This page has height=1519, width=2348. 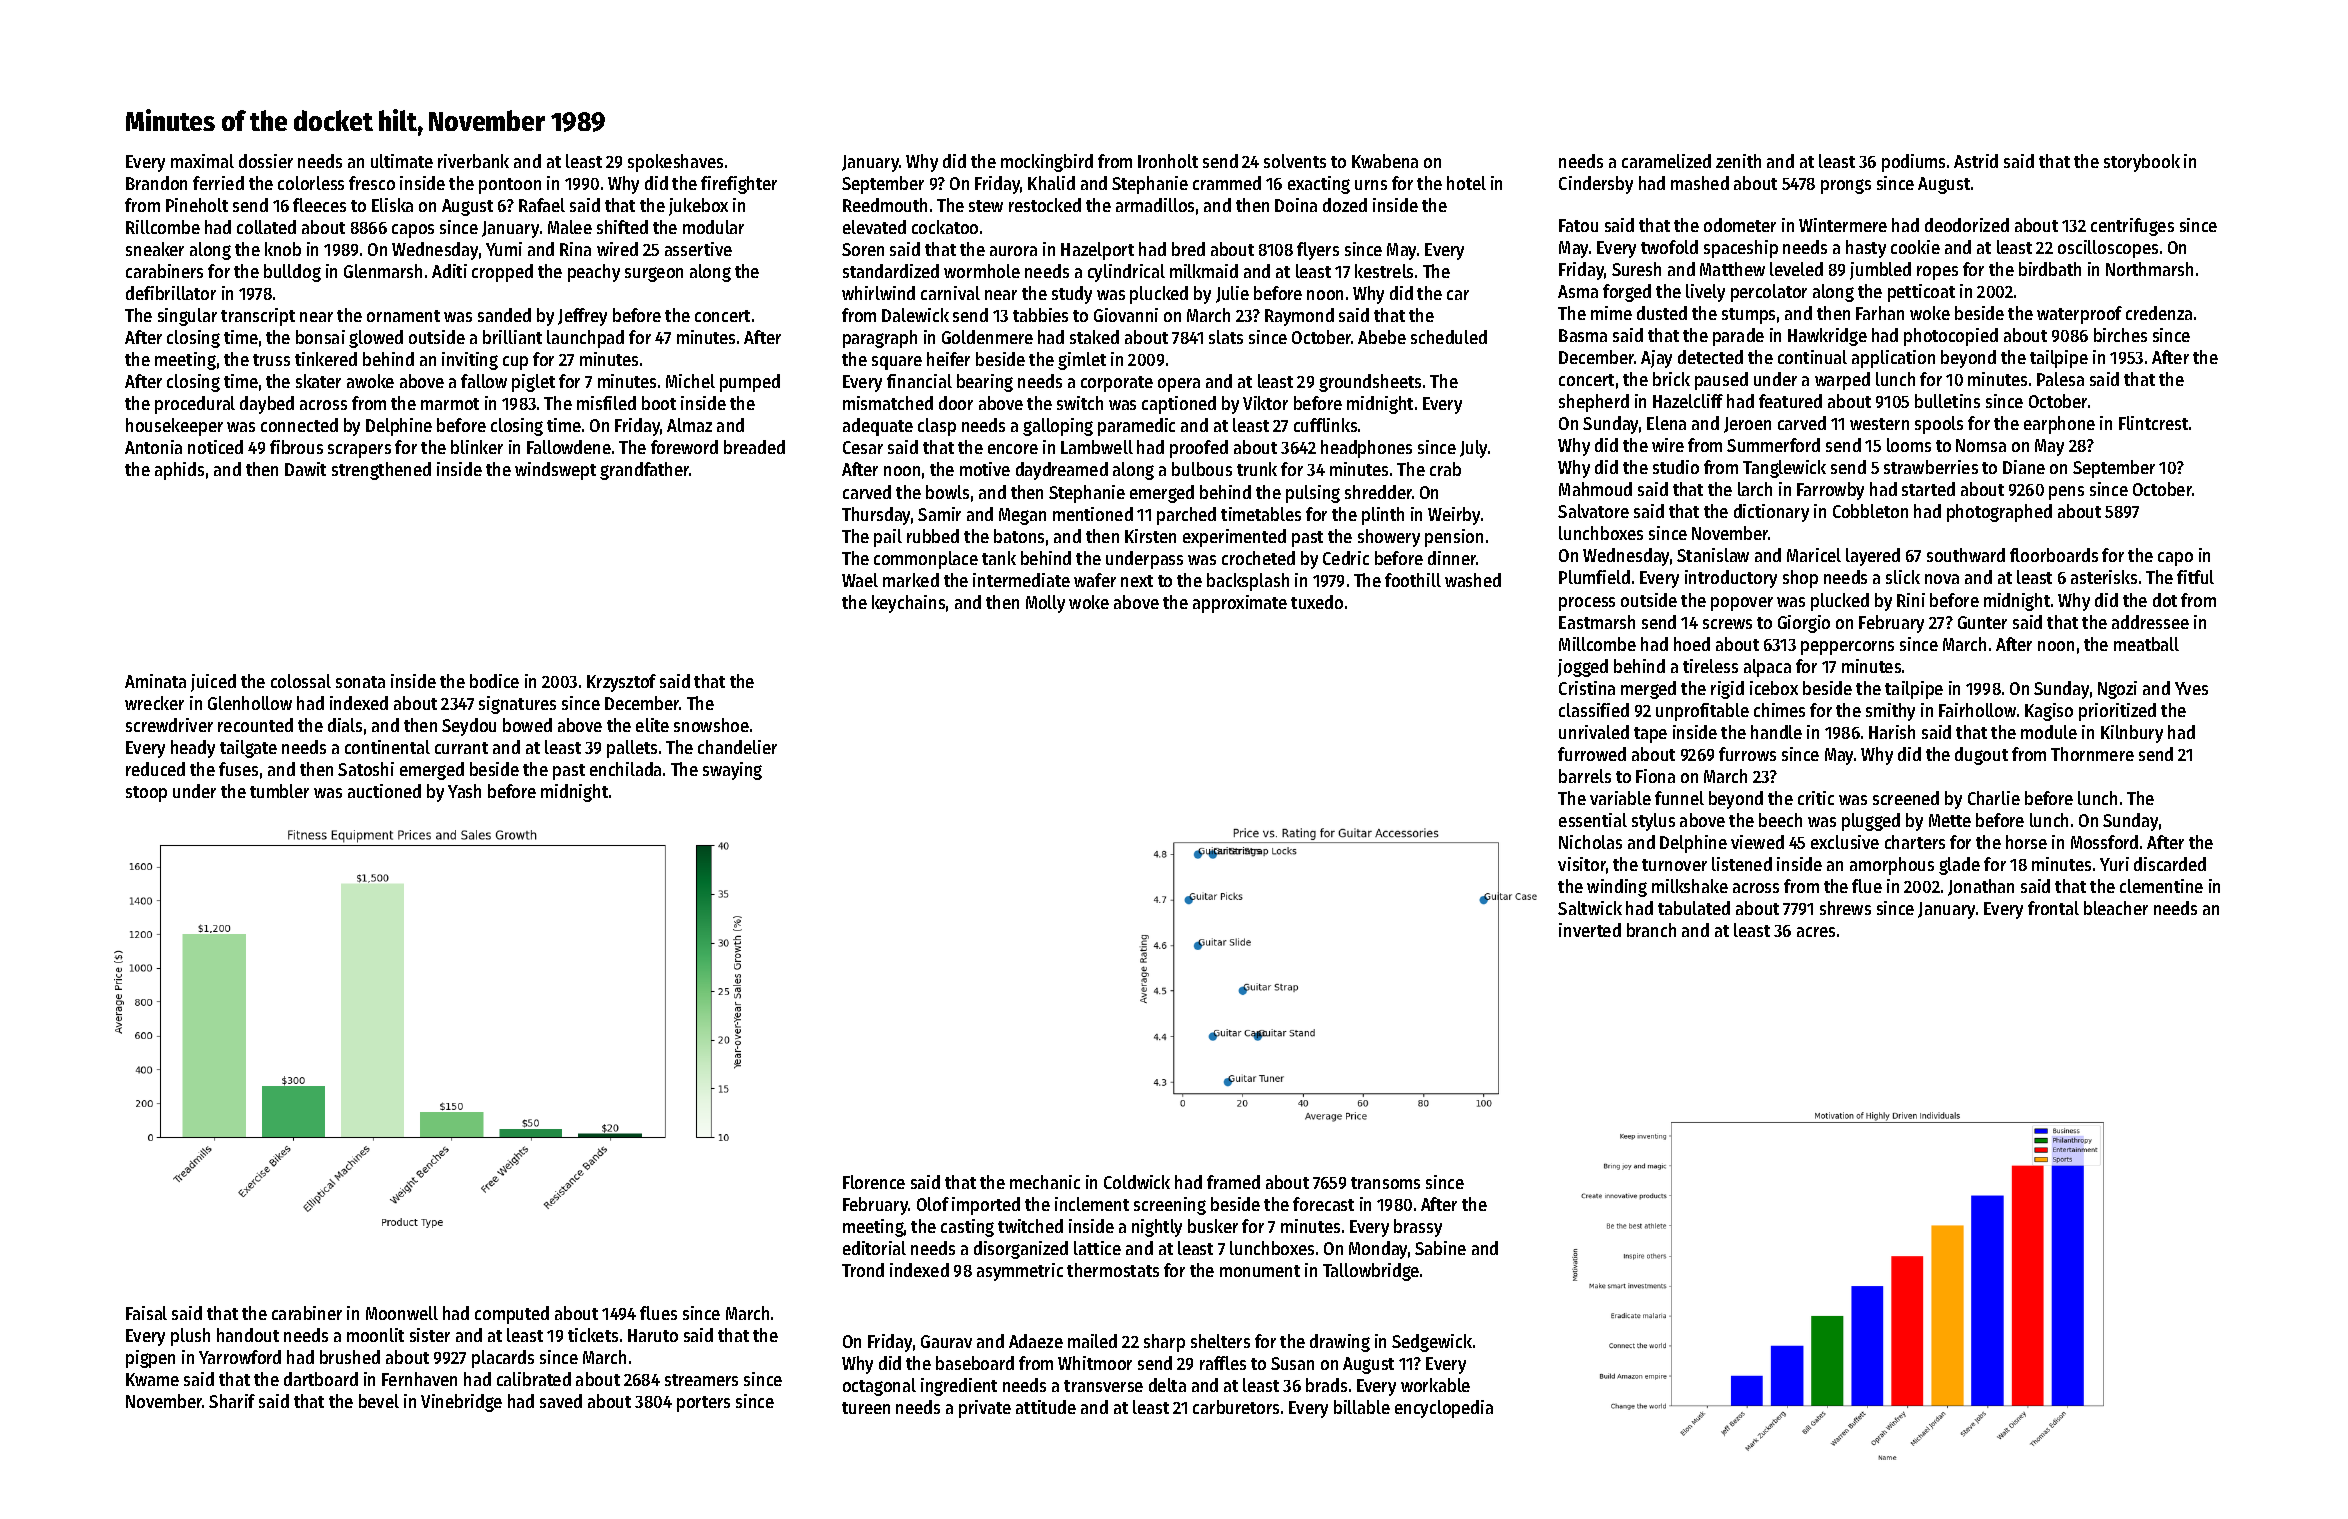 What do you see at coordinates (1095, 580) in the page?
I see `wafer` at bounding box center [1095, 580].
